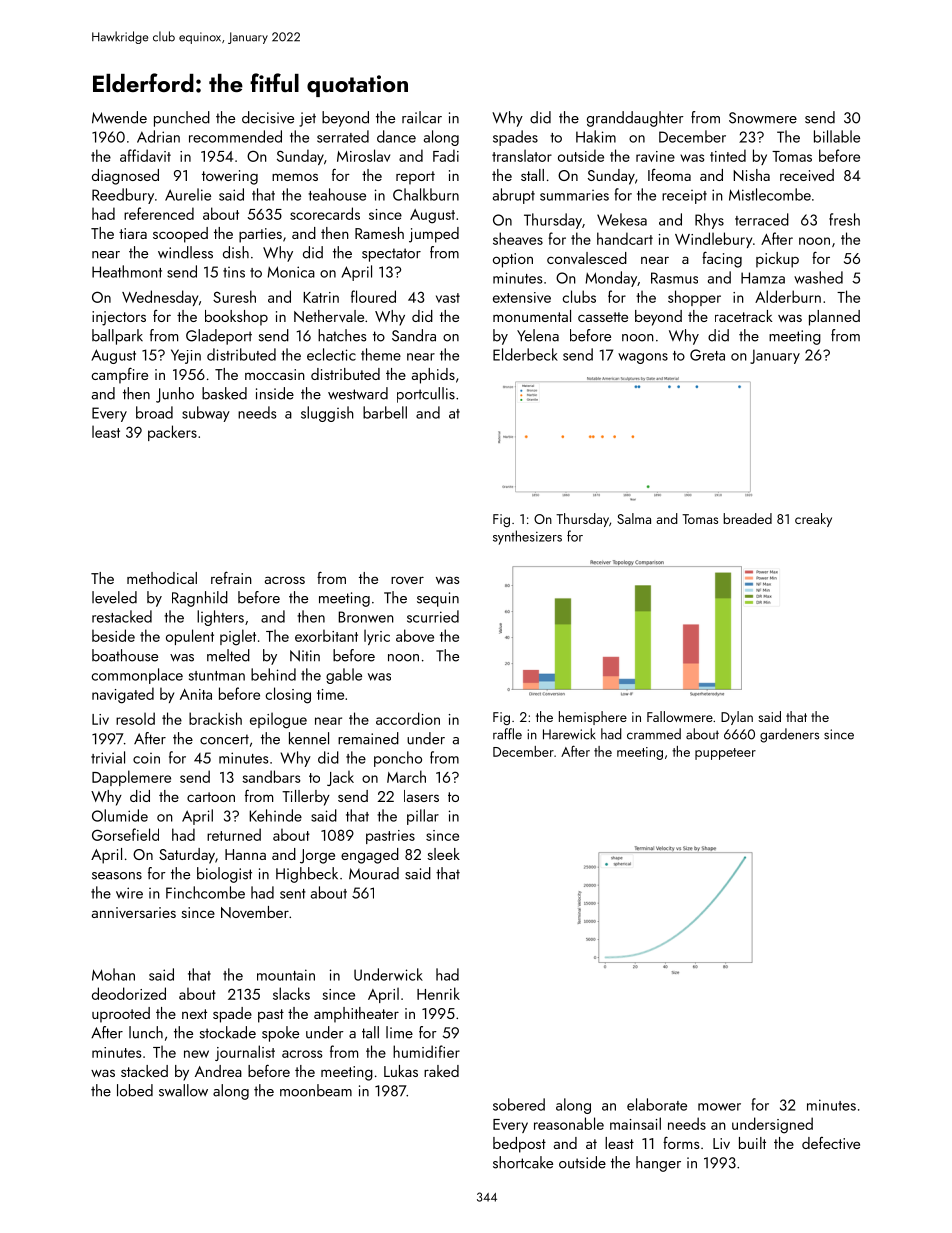  I want to click on punched, so click(182, 119).
